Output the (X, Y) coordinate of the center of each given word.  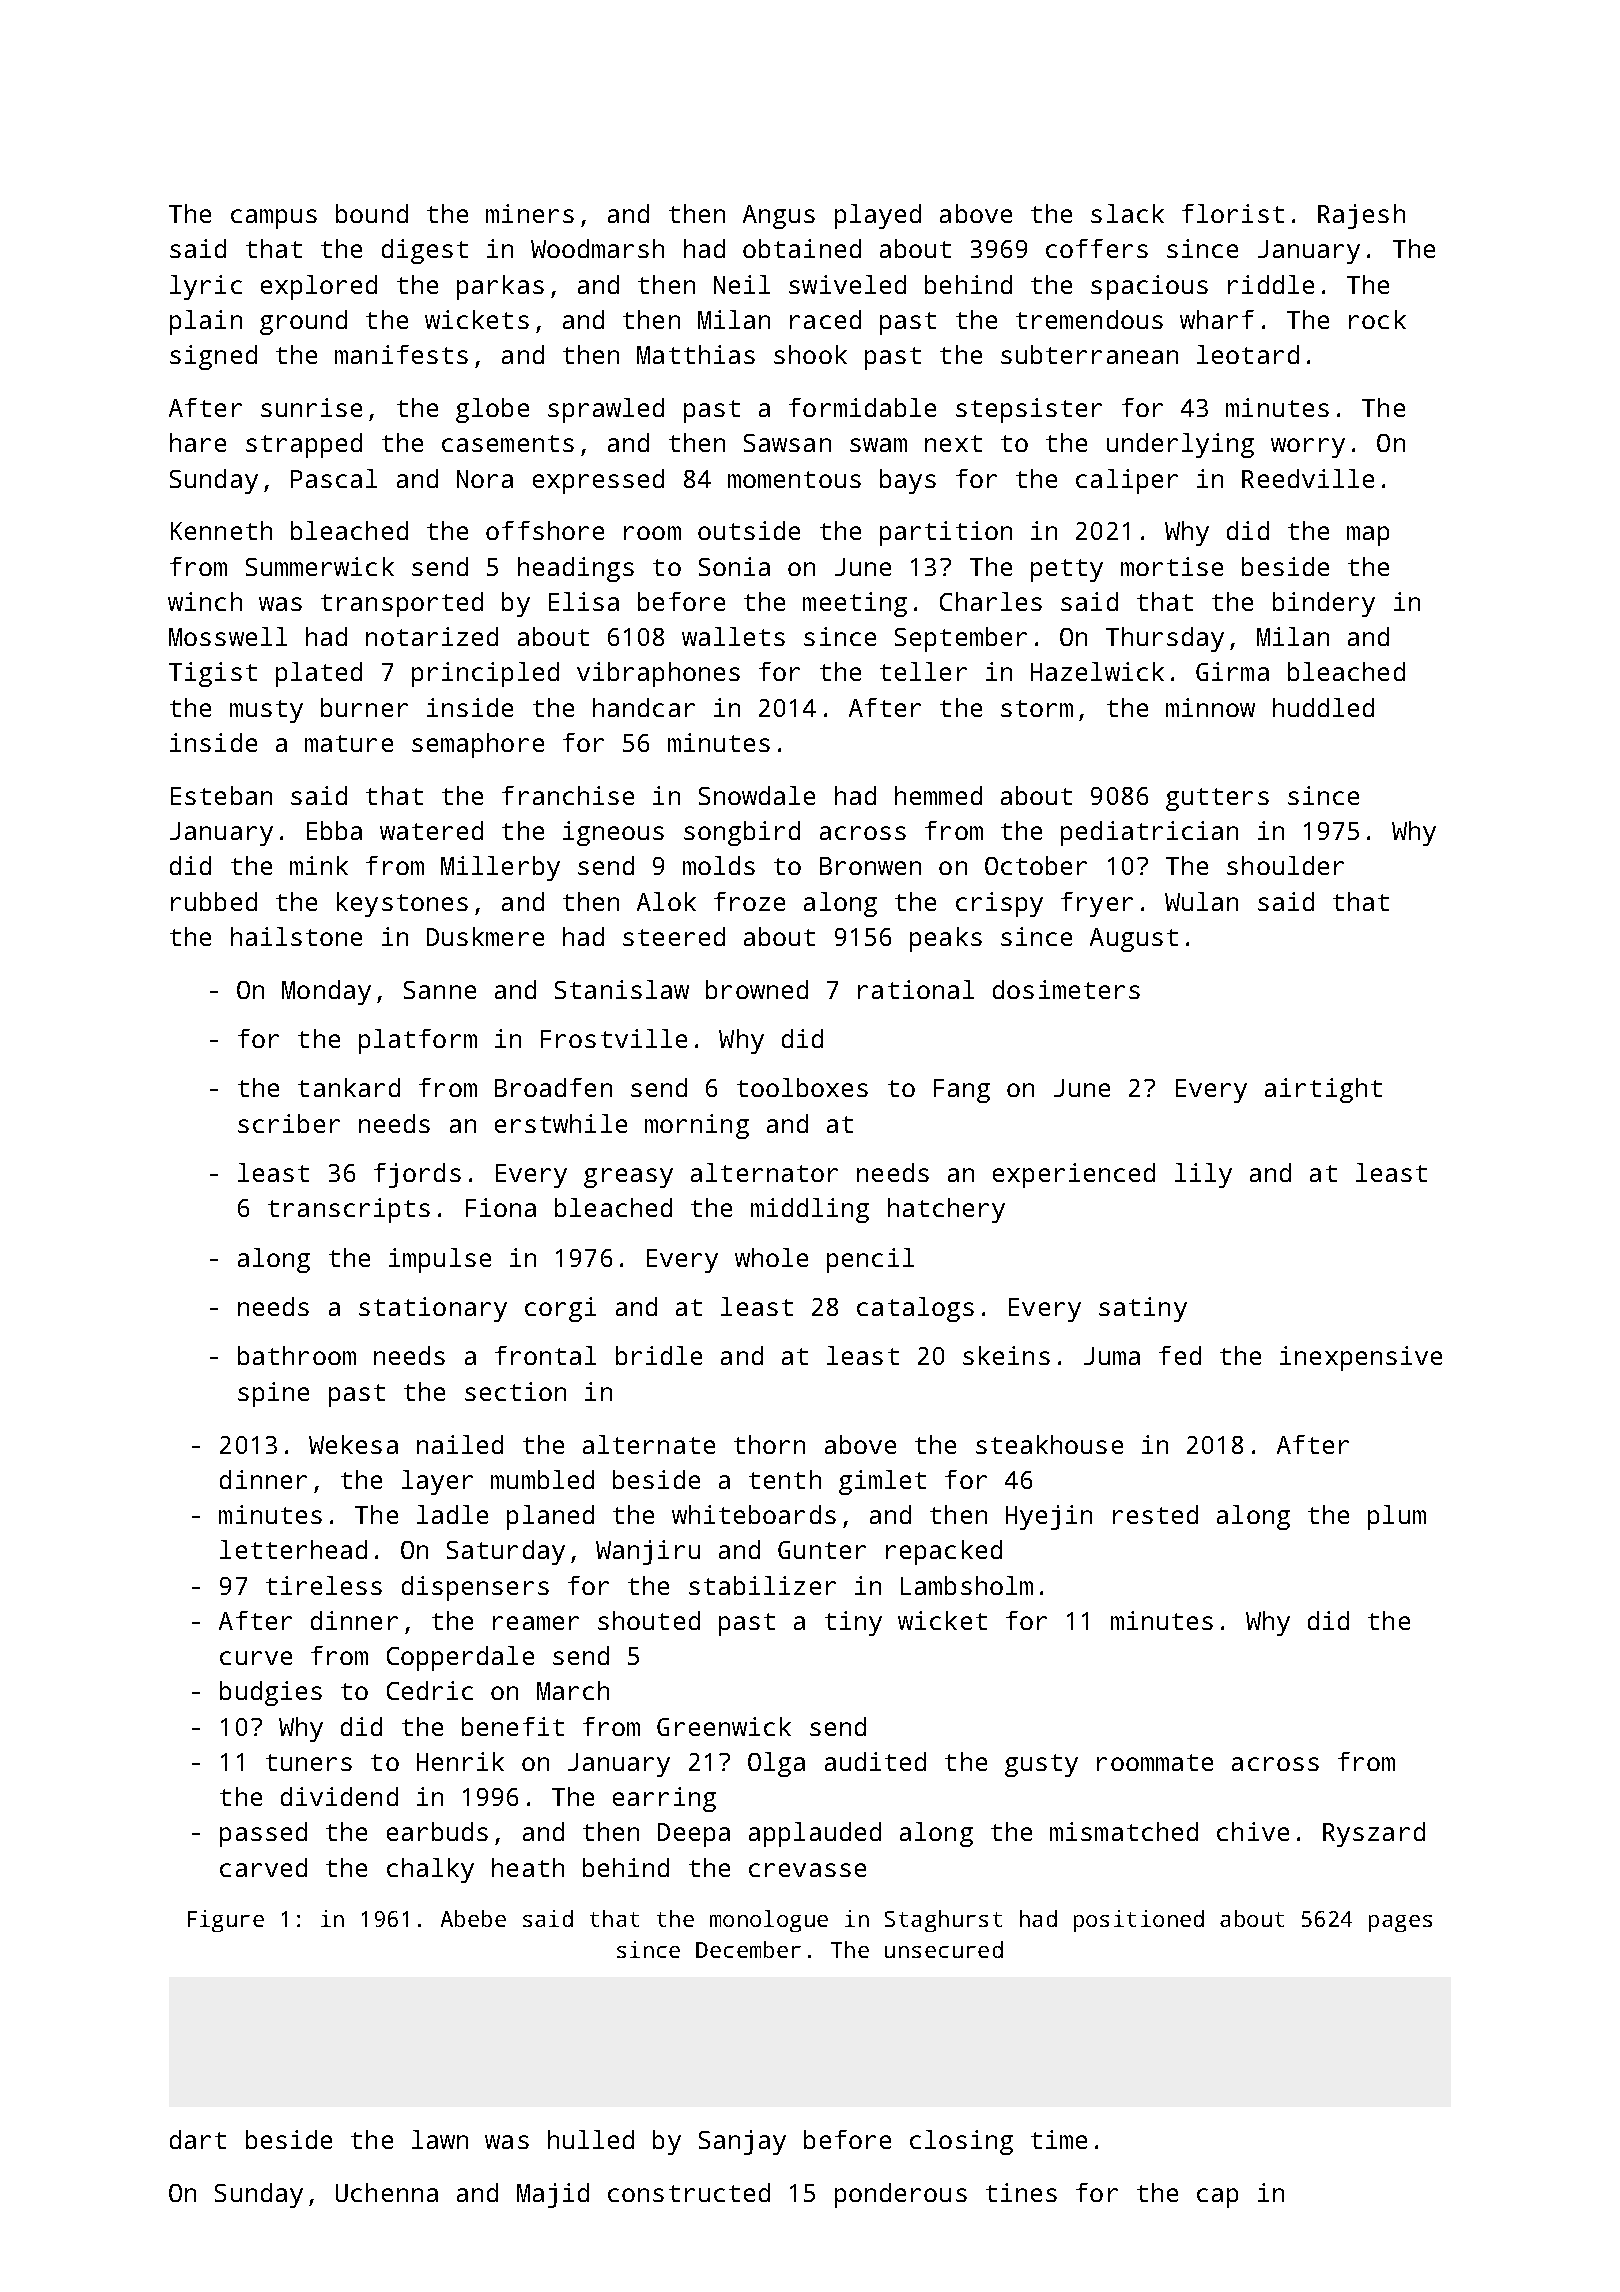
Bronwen (870, 866)
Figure (226, 1921)
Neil (742, 284)
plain (206, 322)
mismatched (1124, 1831)
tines (1021, 2192)
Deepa (694, 1835)
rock (1377, 319)
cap (1217, 2198)
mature (349, 743)
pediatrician (1149, 833)
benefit (513, 1726)
